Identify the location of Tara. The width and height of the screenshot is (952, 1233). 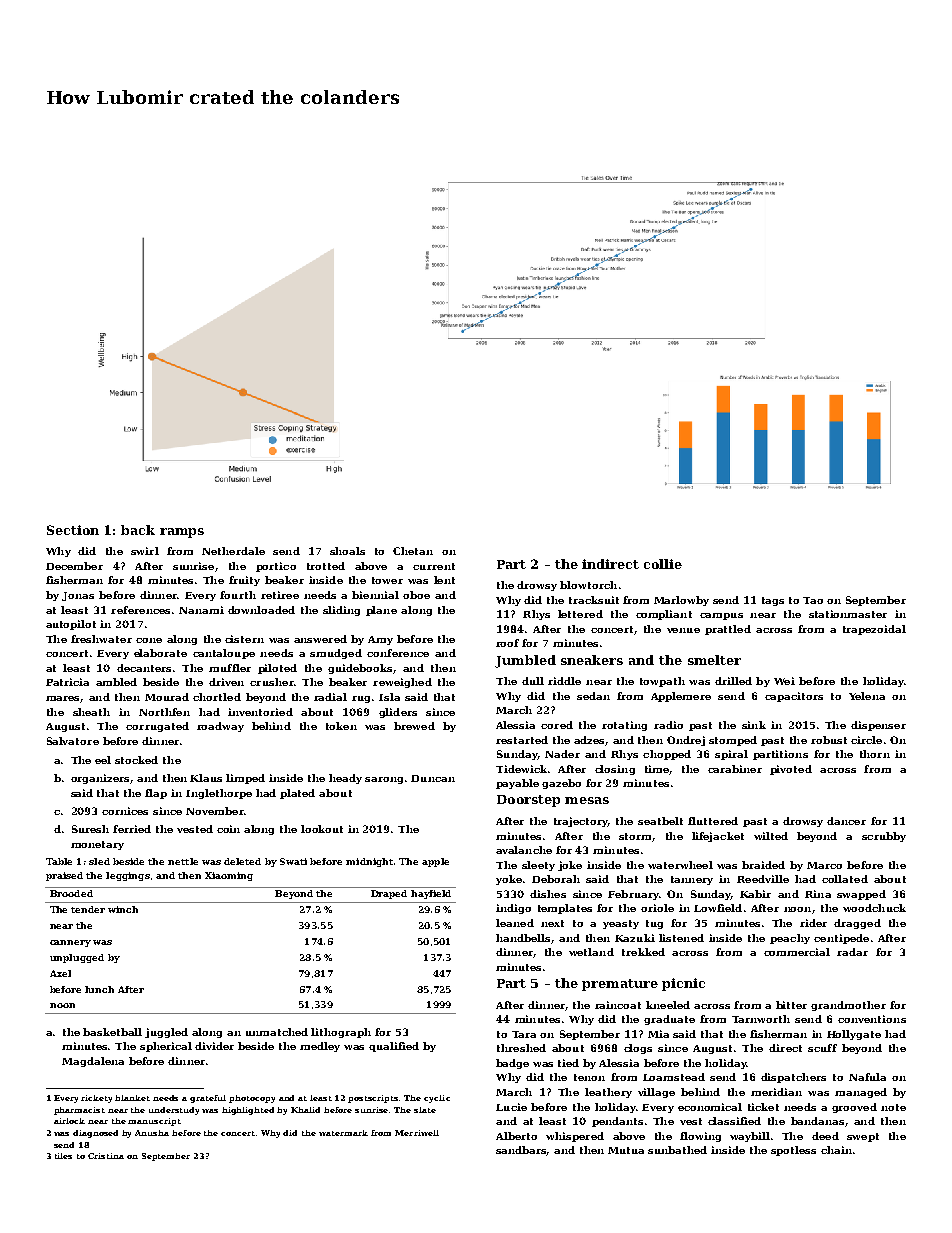
(524, 1034).
